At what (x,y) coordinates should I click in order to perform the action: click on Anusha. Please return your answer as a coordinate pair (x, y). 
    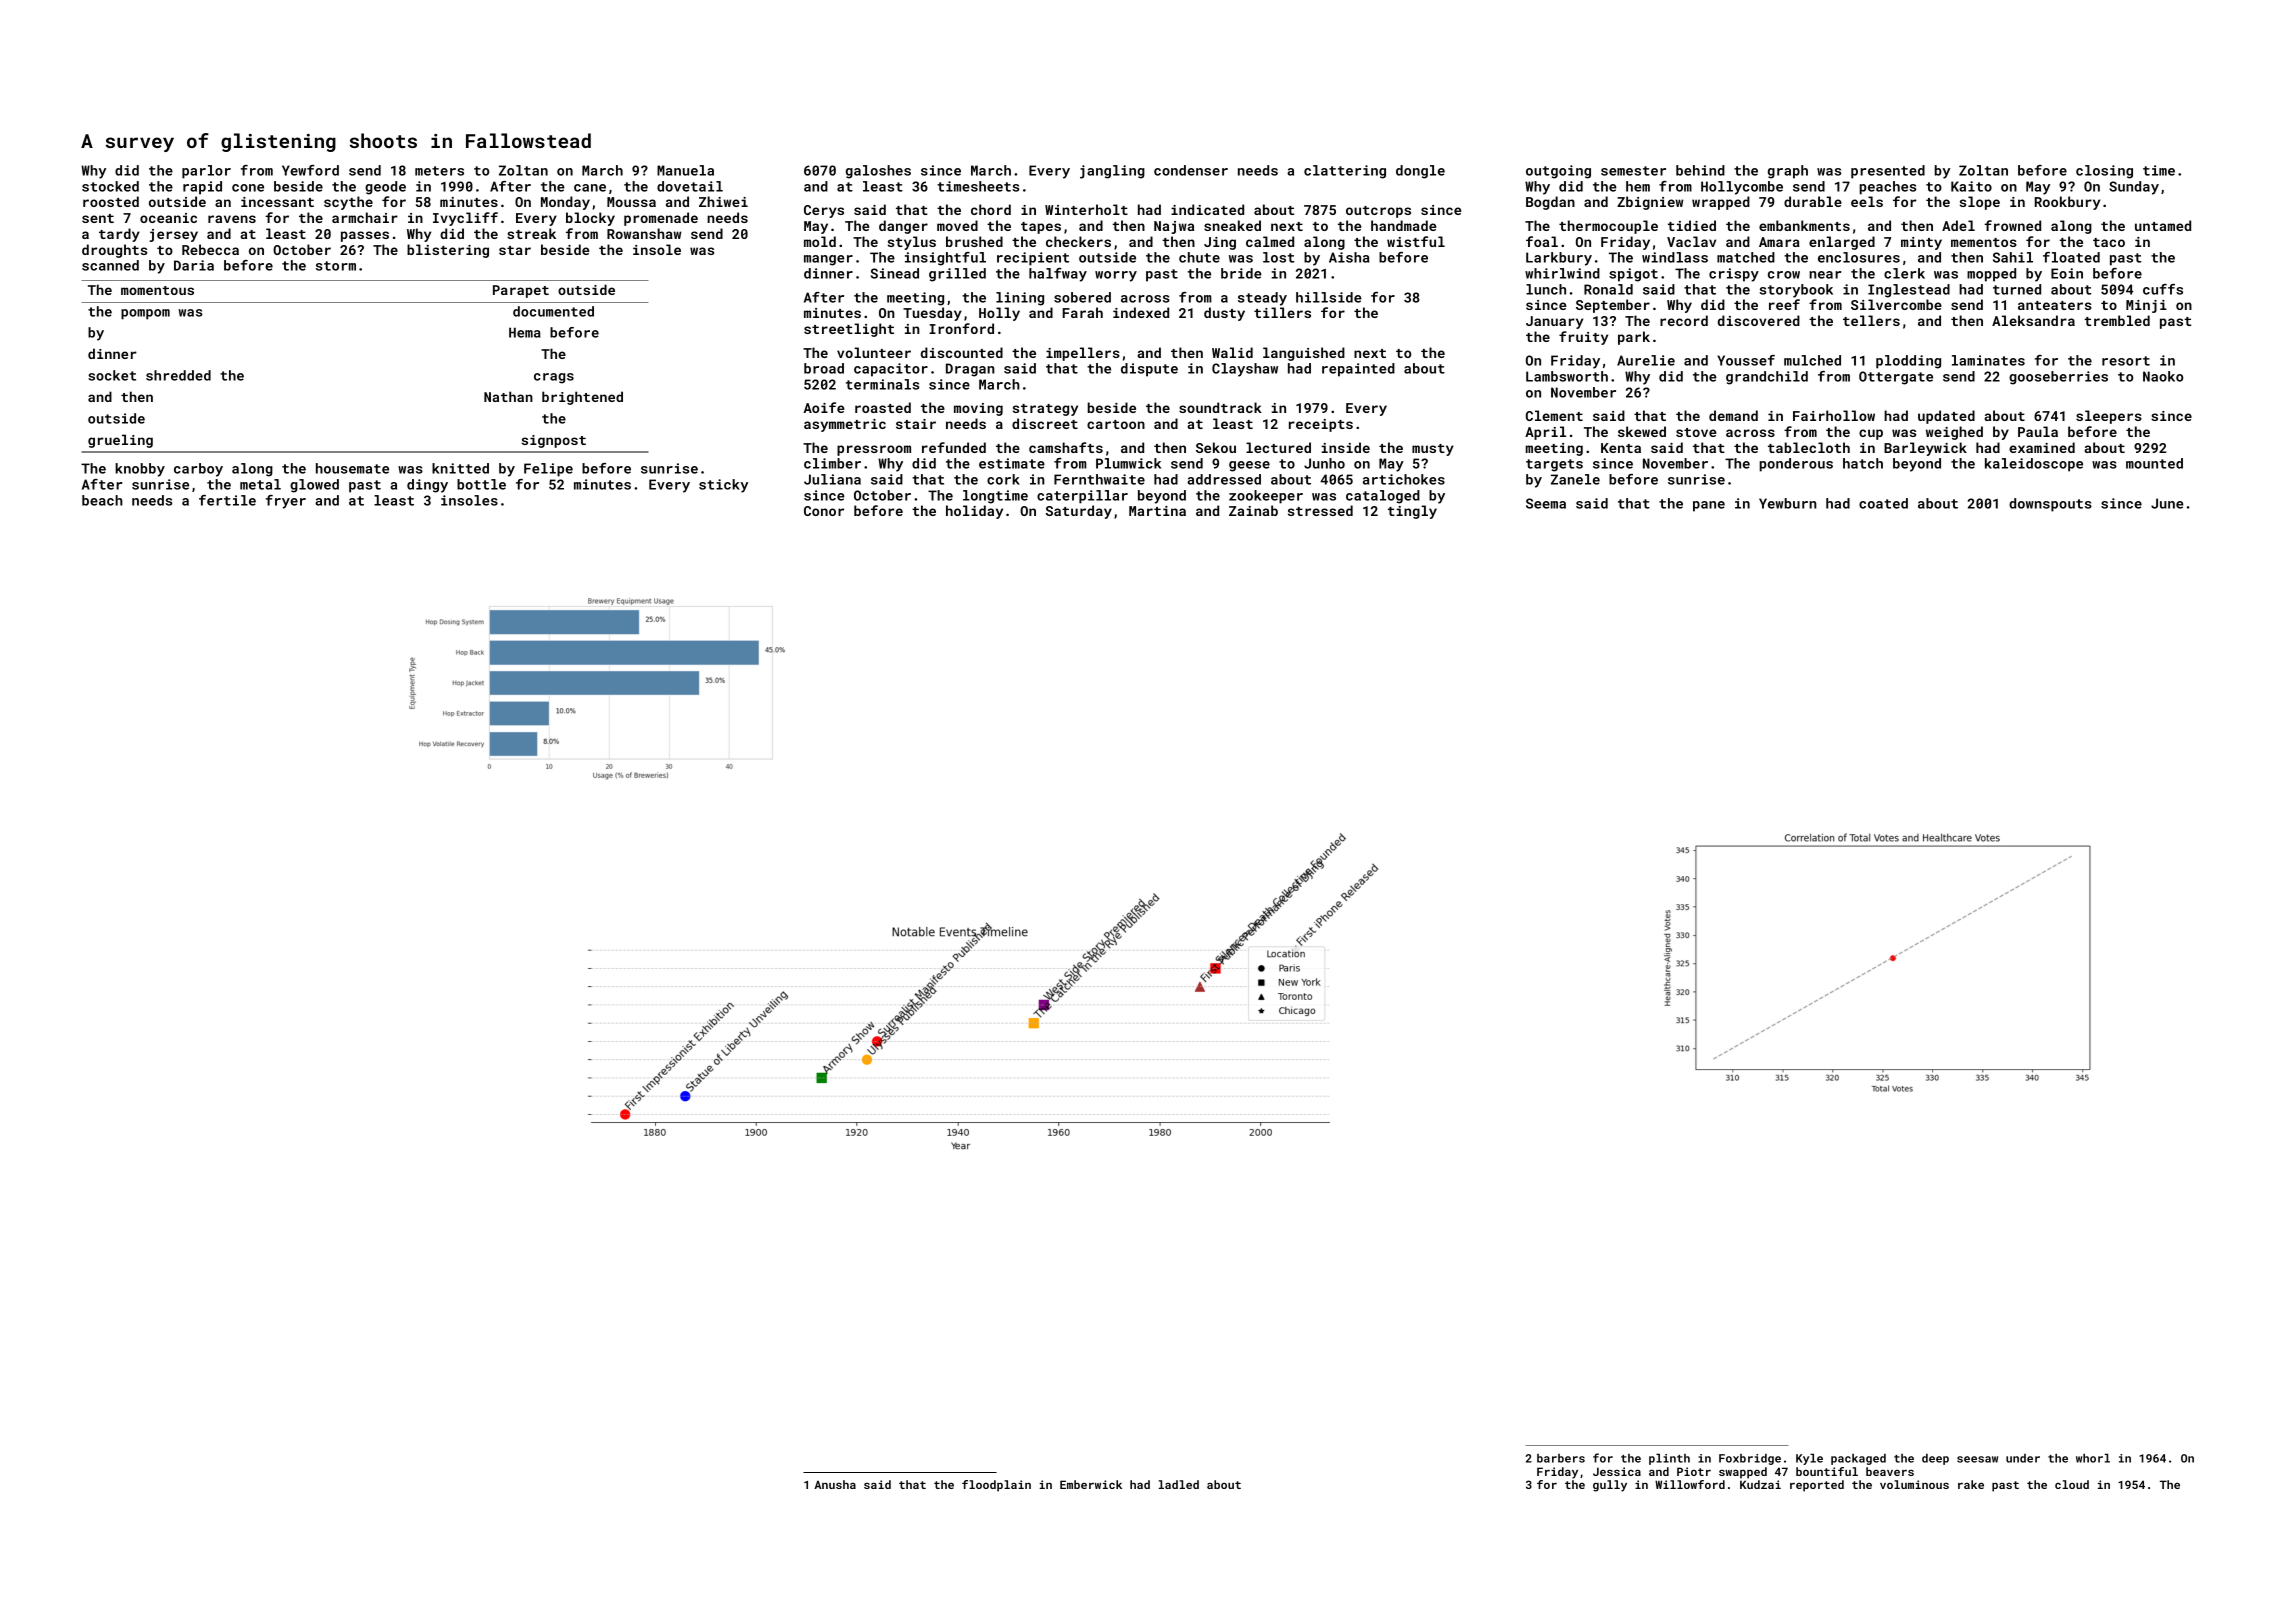
    Looking at the image, I should click on (835, 1484).
